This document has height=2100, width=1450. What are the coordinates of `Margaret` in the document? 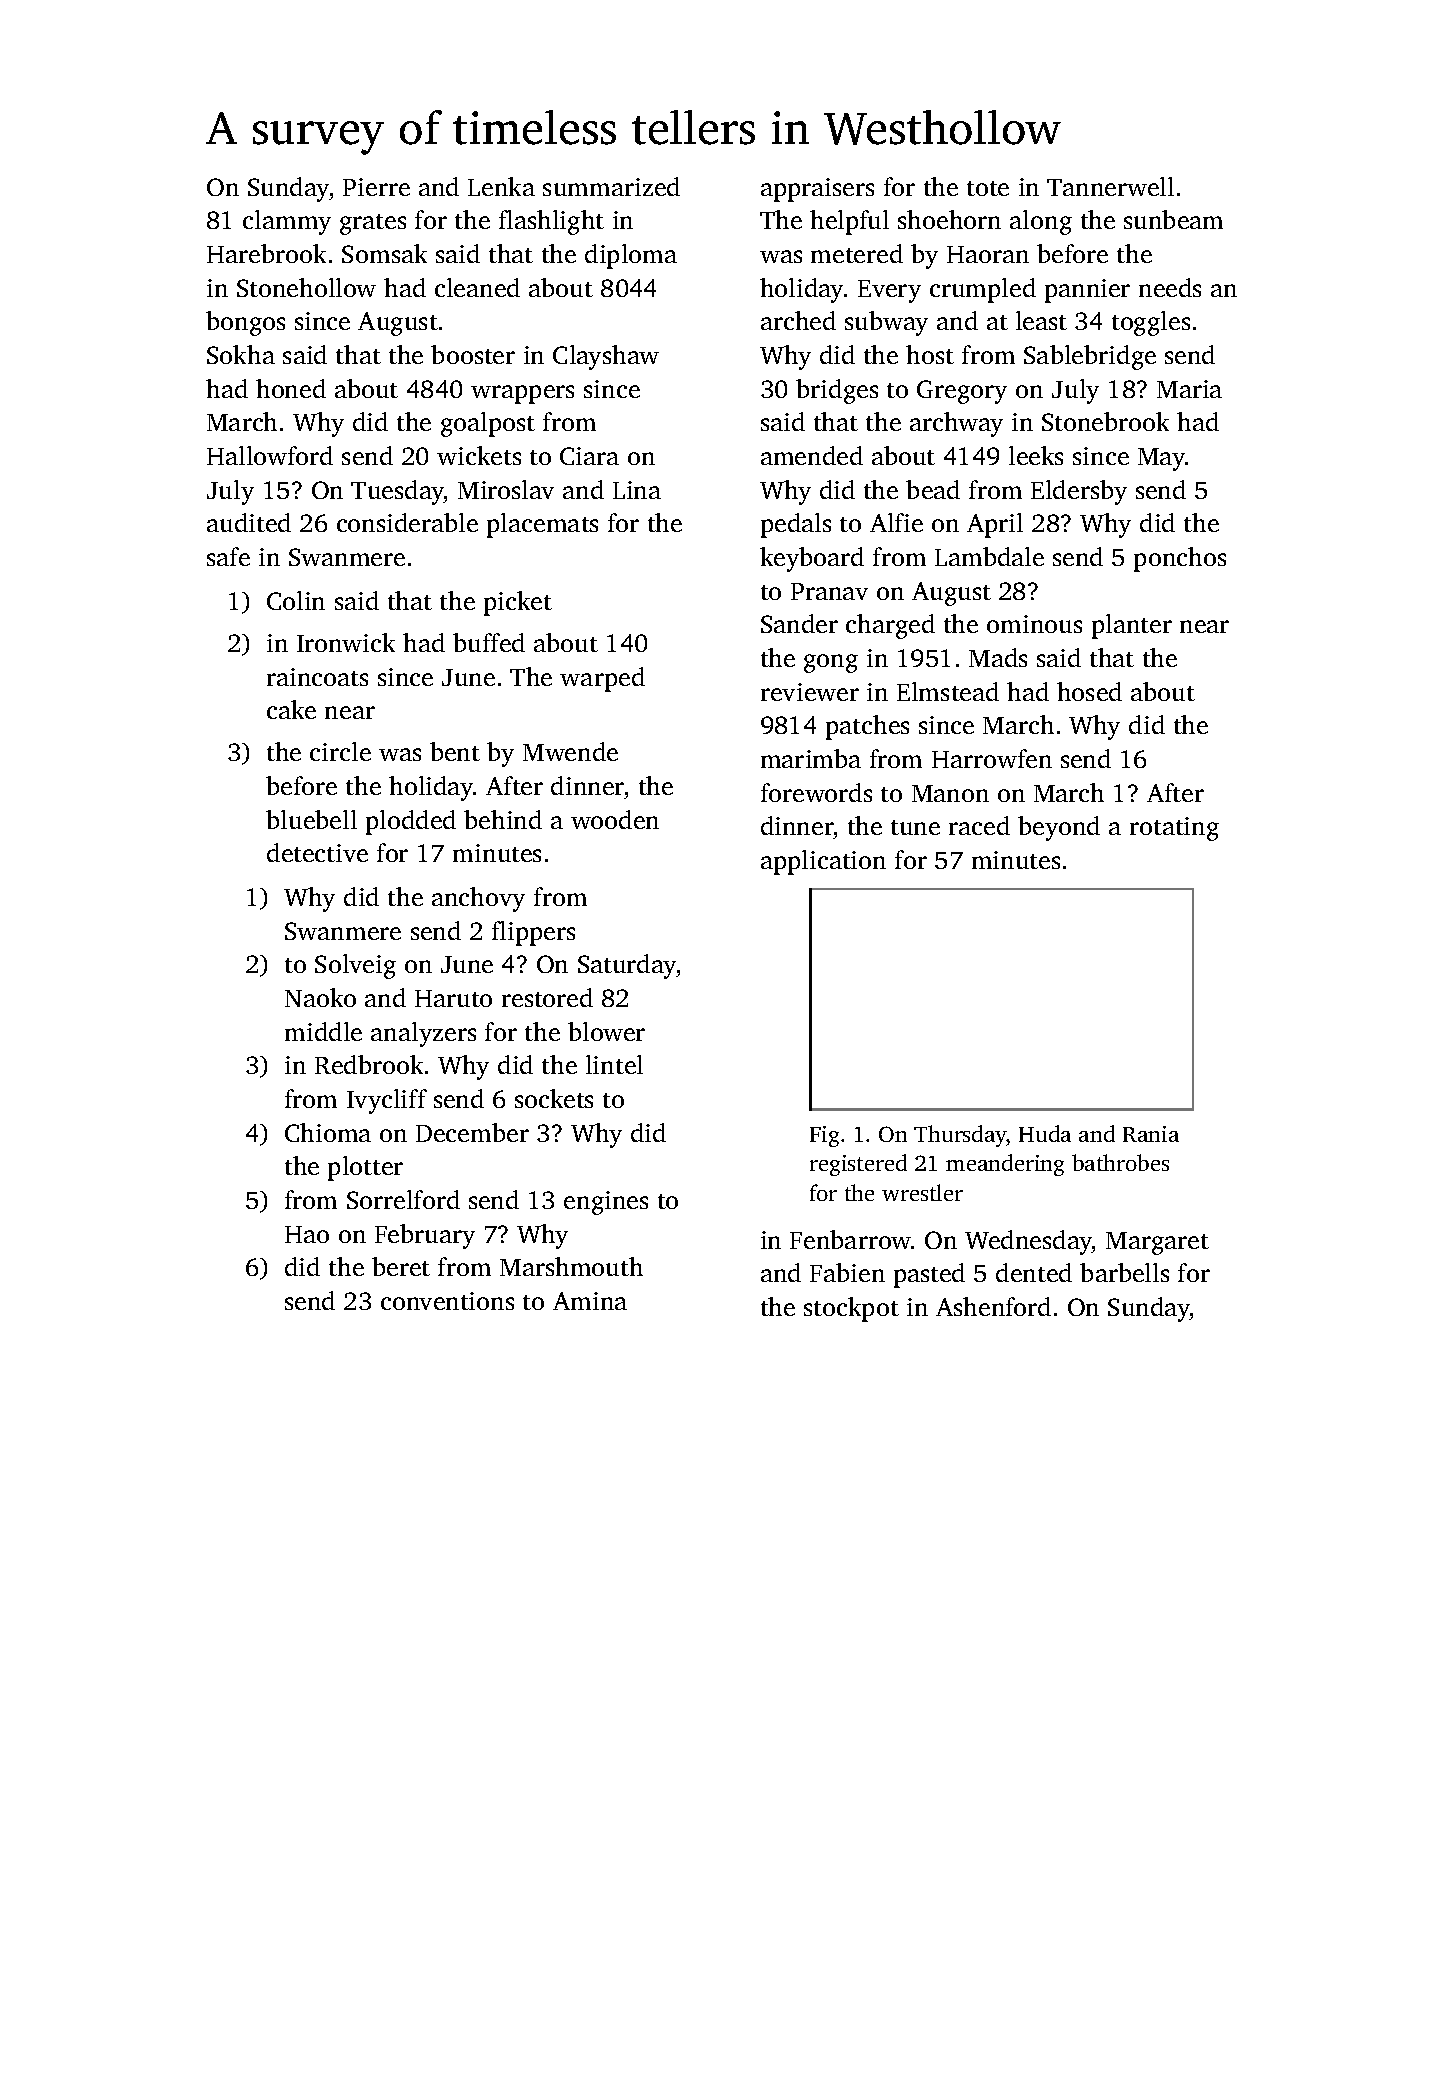 It's located at (1157, 1243).
